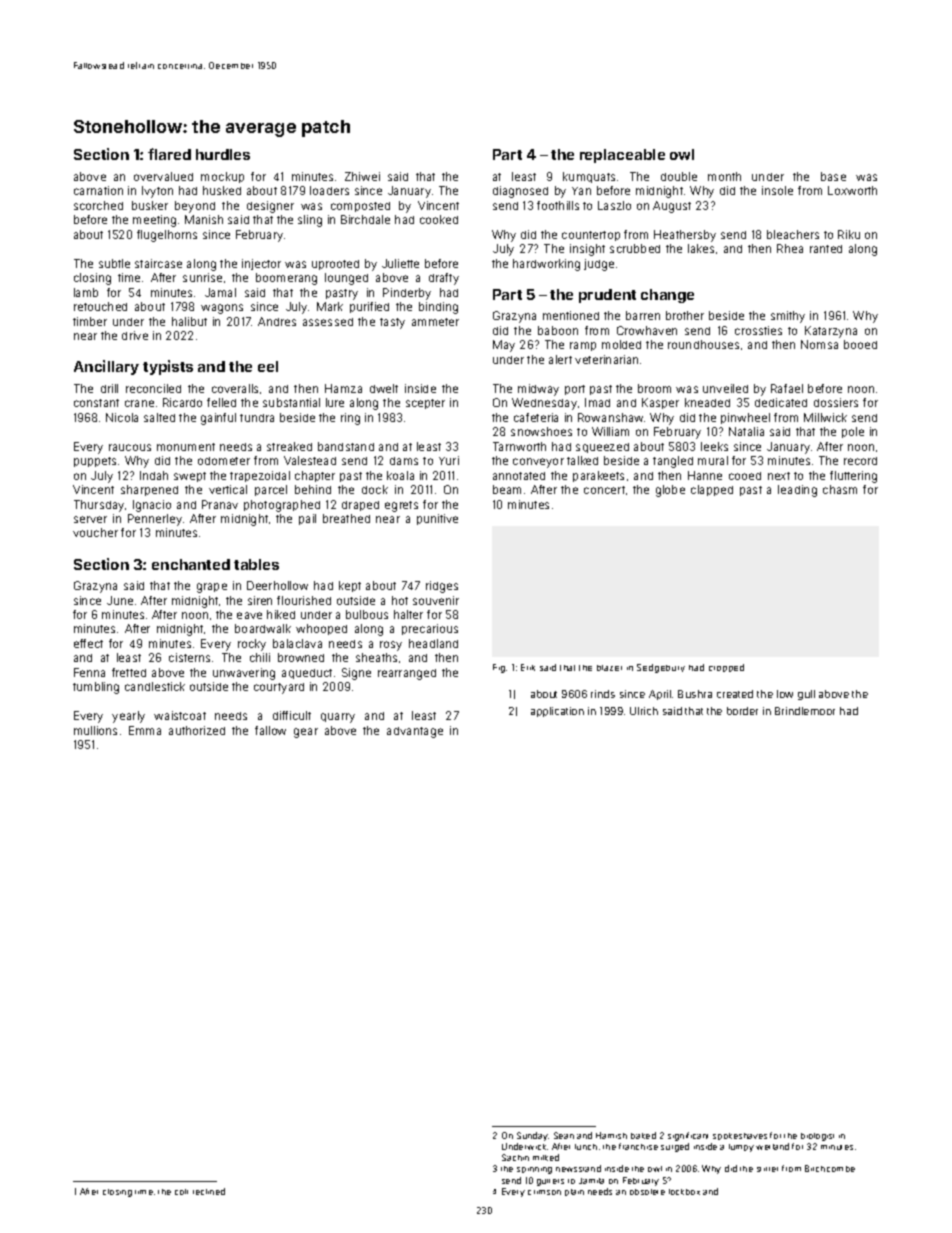 The image size is (952, 1233). I want to click on retouched, so click(100, 306).
